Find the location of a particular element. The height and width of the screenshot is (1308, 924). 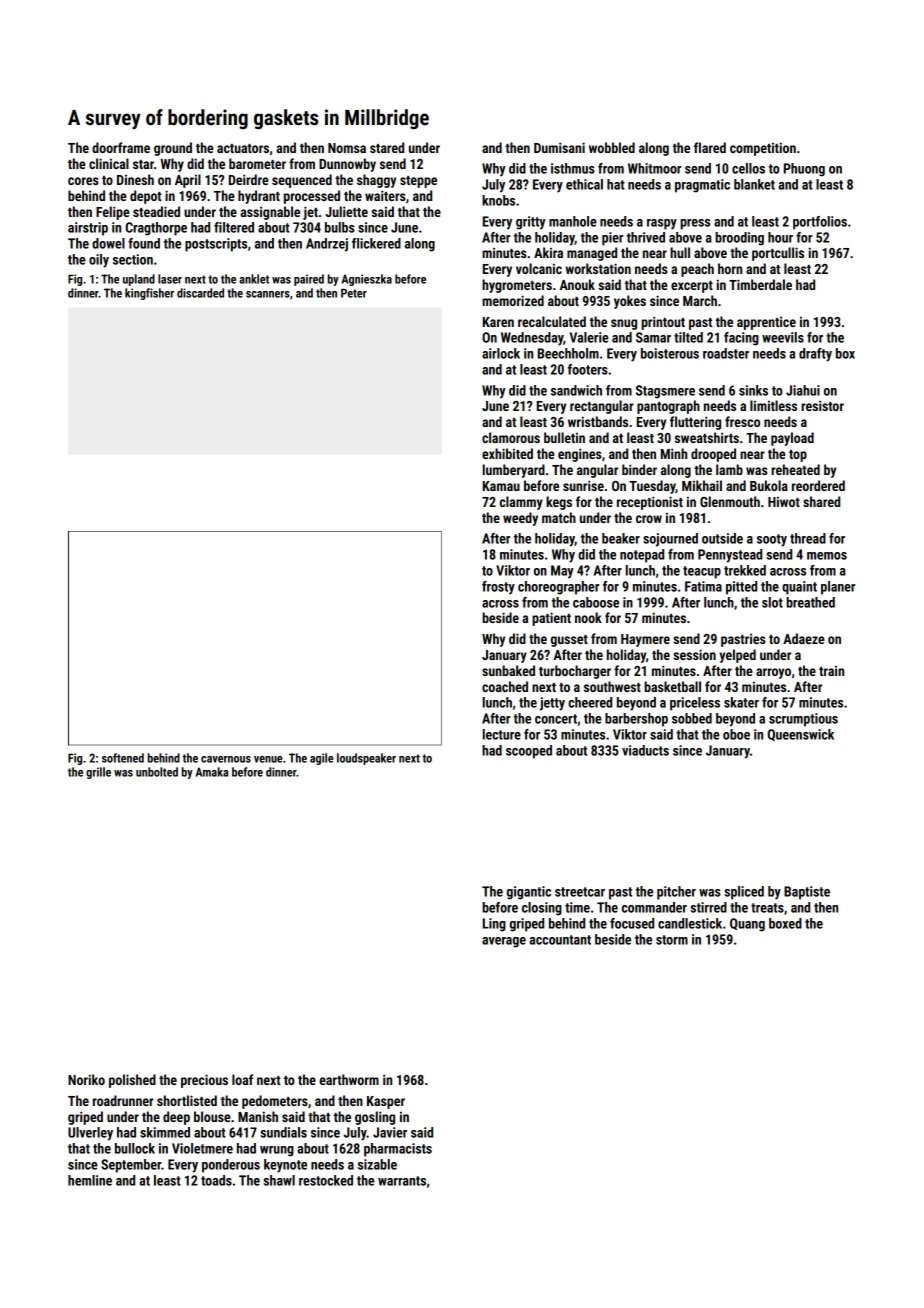

sunbaked is located at coordinates (508, 670).
